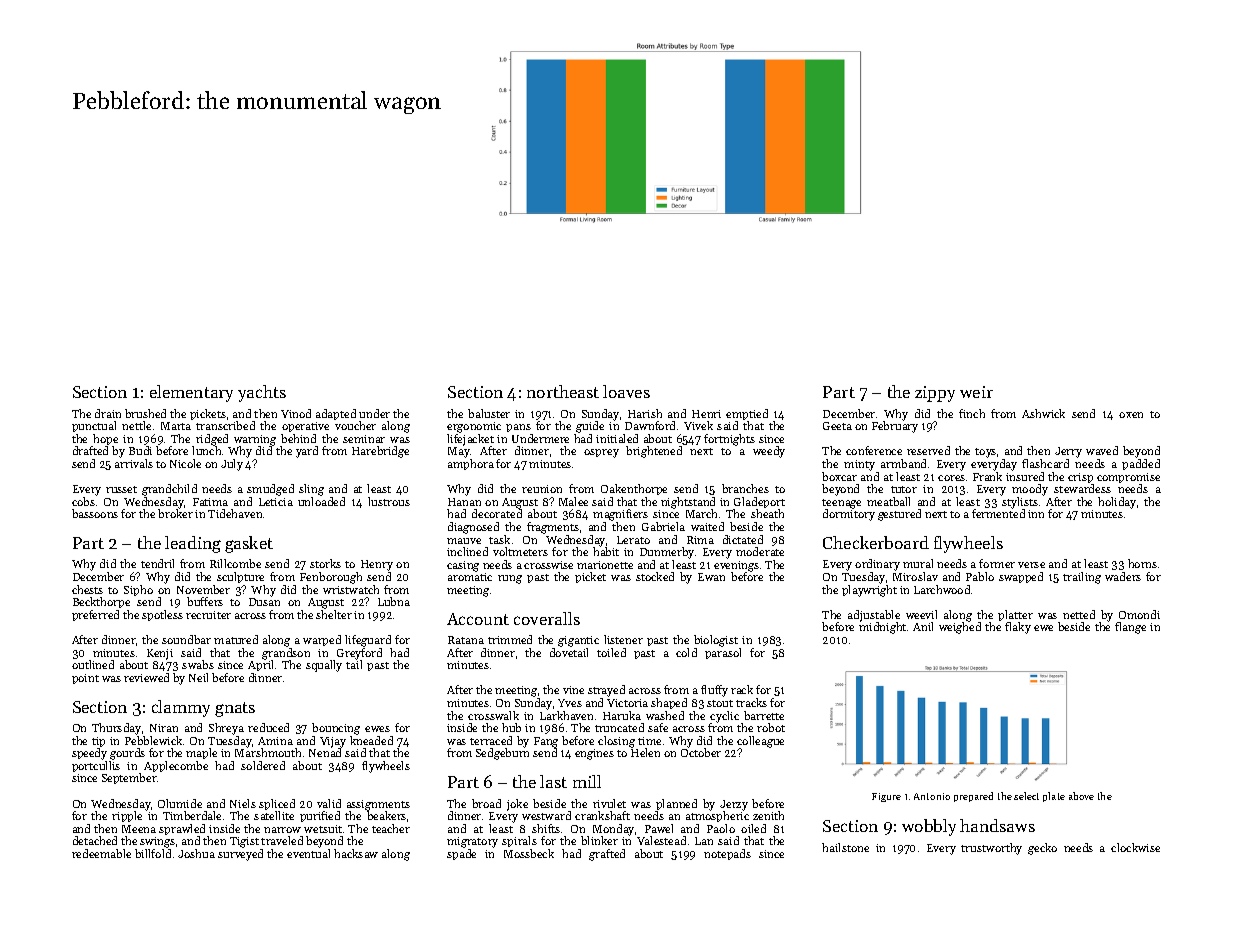 Image resolution: width=1233 pixels, height=952 pixels. What do you see at coordinates (727, 854) in the screenshot?
I see `notepads` at bounding box center [727, 854].
